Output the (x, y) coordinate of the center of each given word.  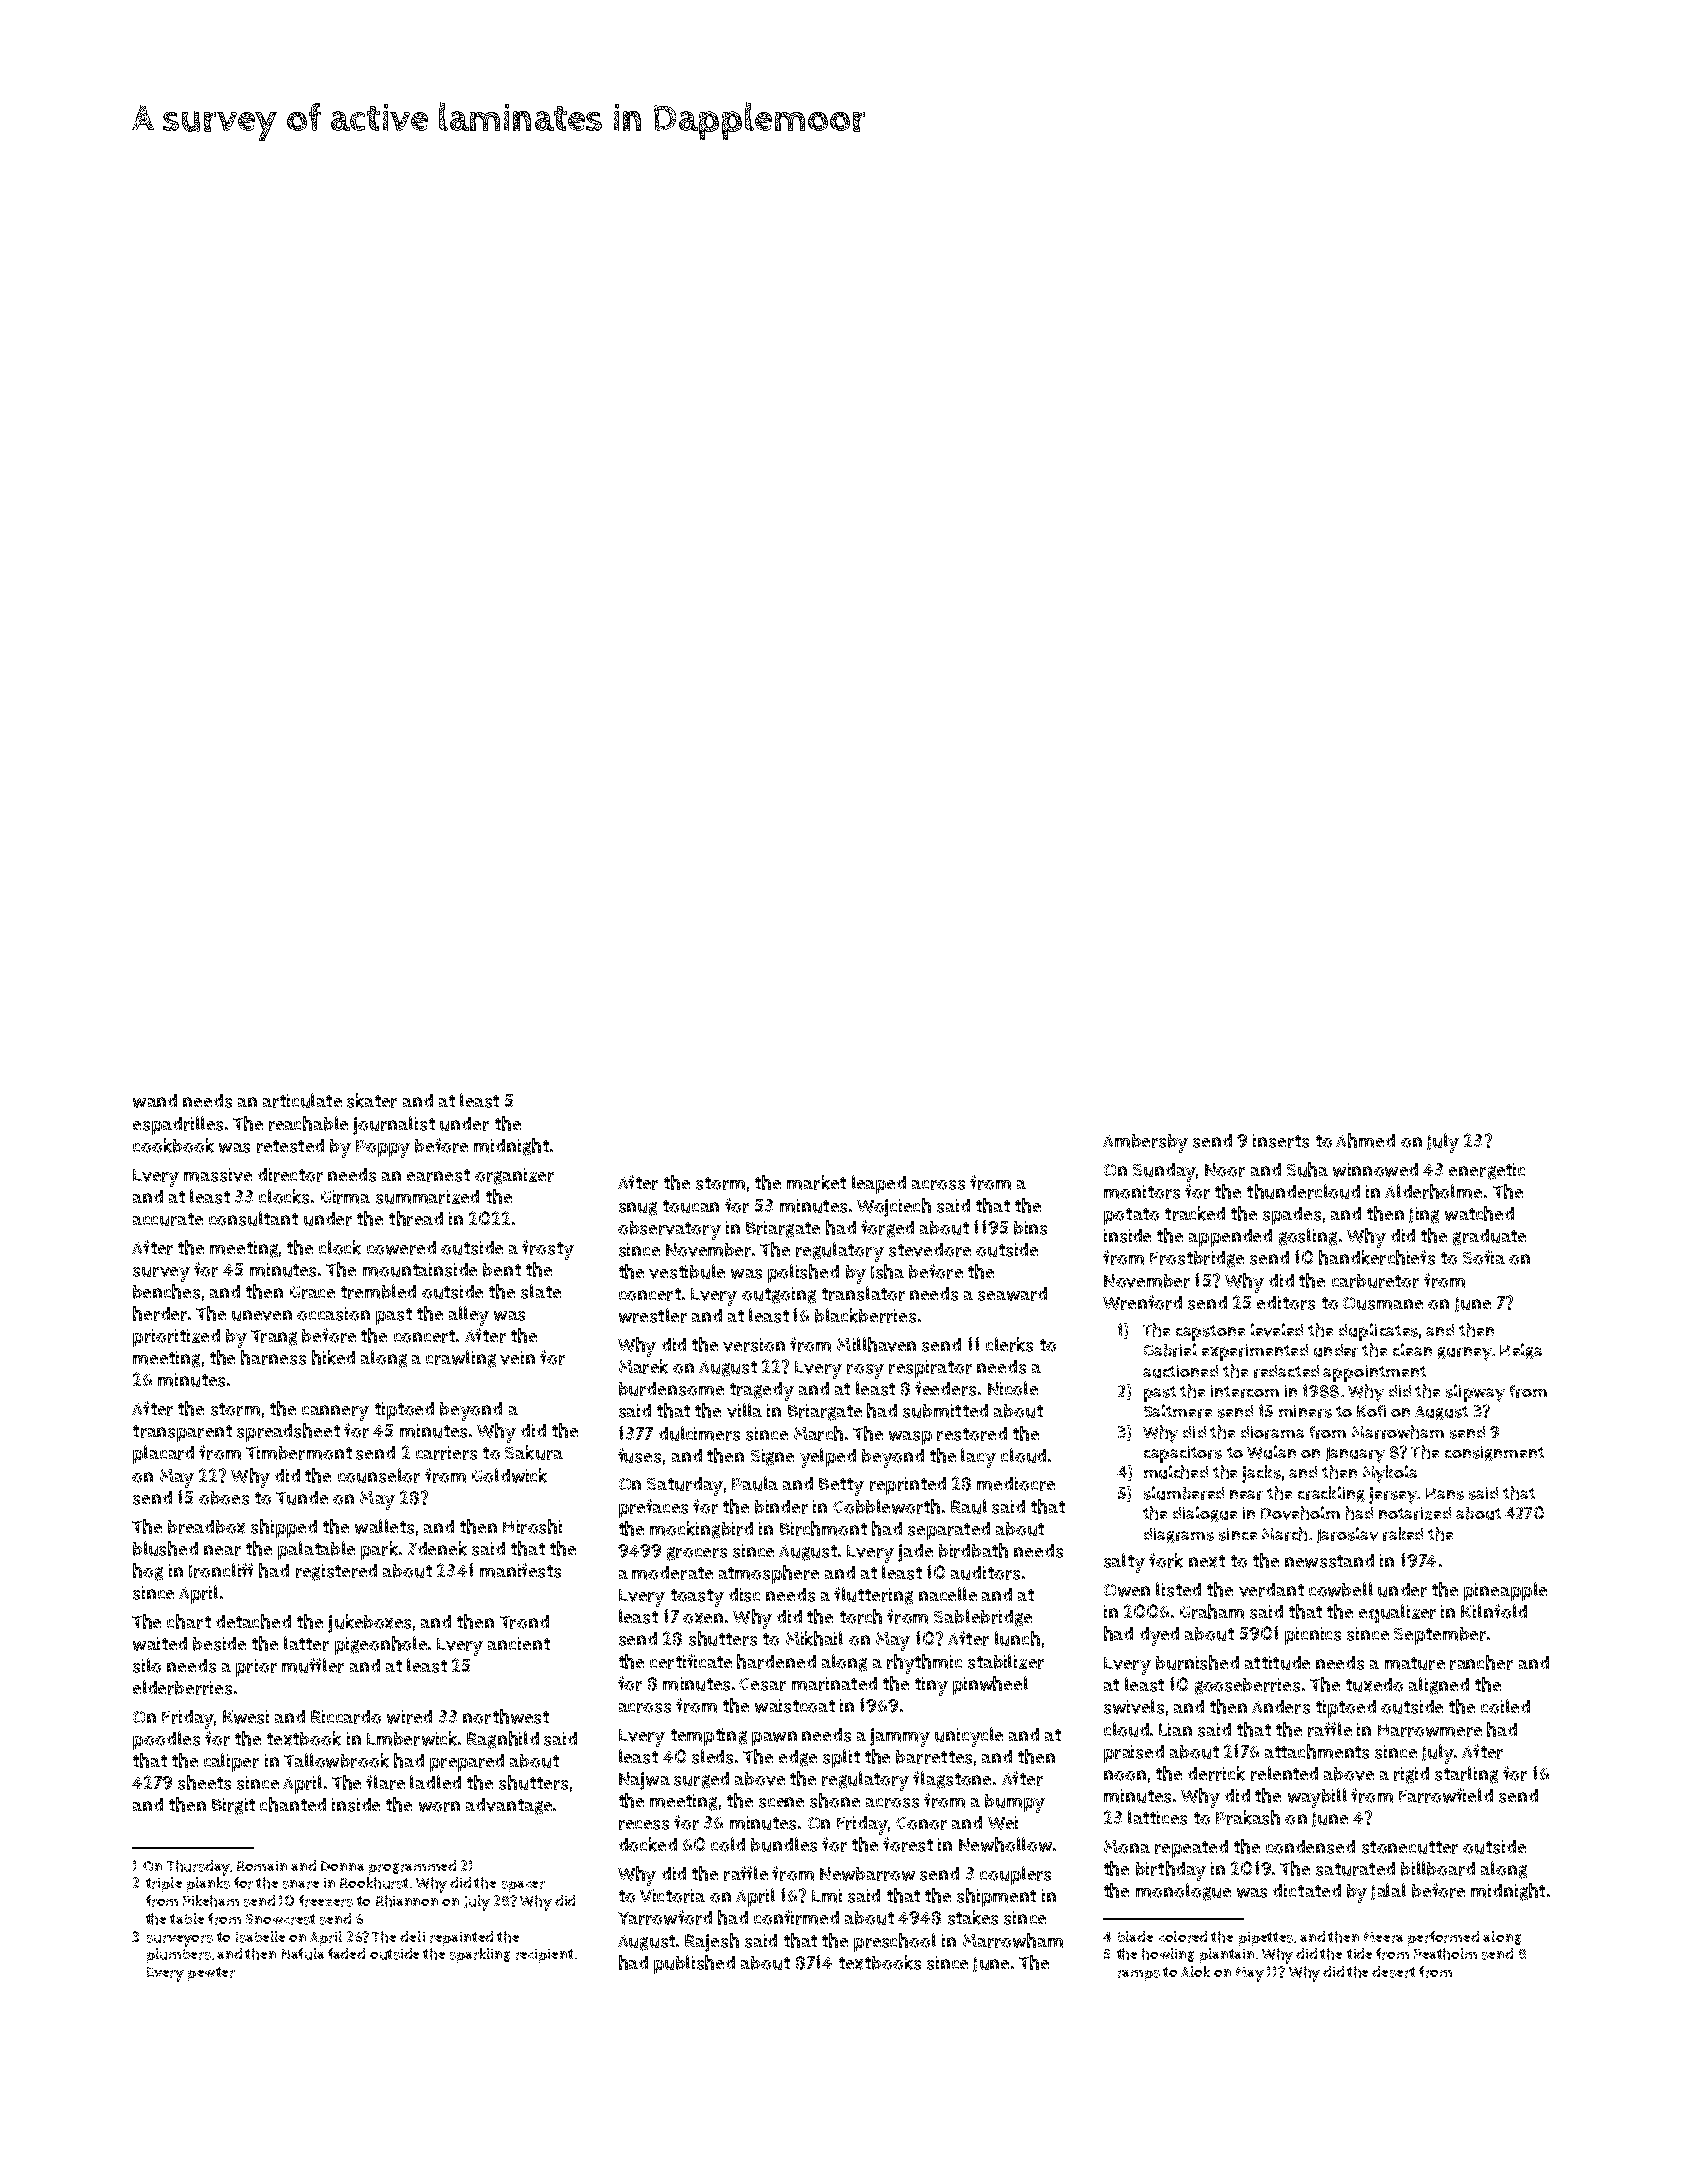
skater (372, 1100)
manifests (520, 1570)
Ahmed (1365, 1140)
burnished (1197, 1662)
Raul (969, 1506)
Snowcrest (280, 1919)
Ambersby (1145, 1143)
